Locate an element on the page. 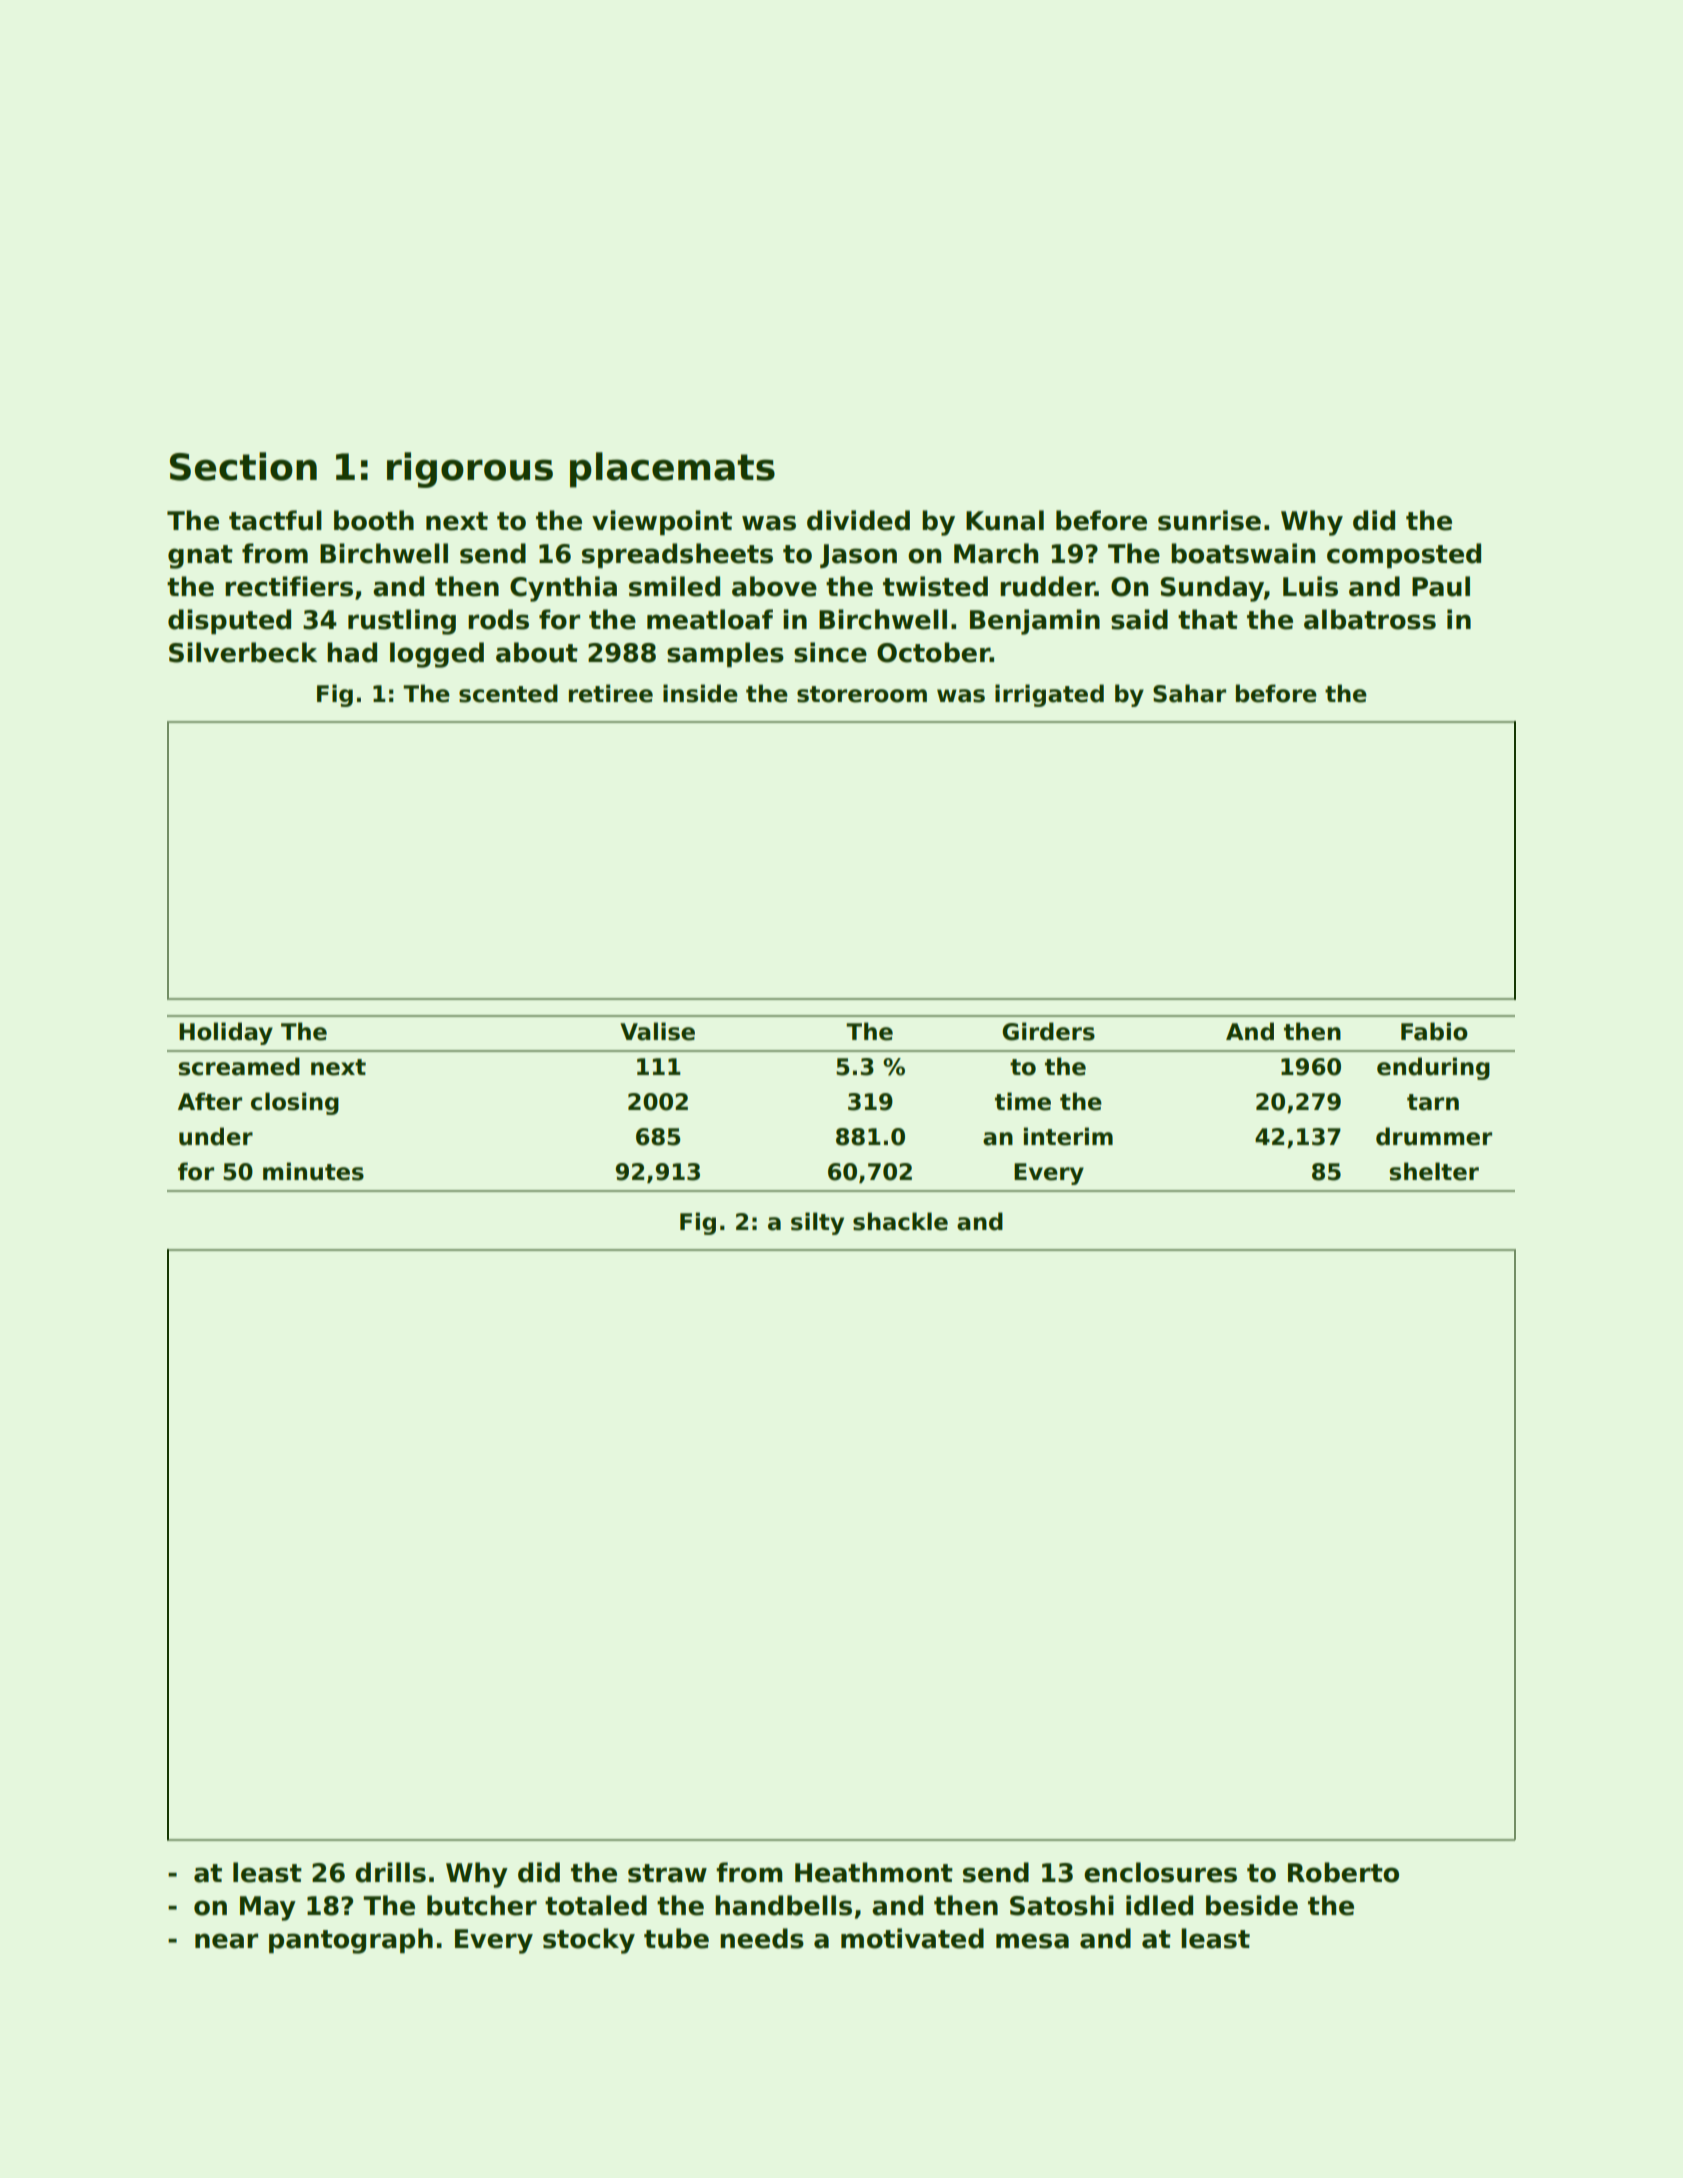 The width and height of the document is (1683, 2178). composted is located at coordinates (1404, 555).
